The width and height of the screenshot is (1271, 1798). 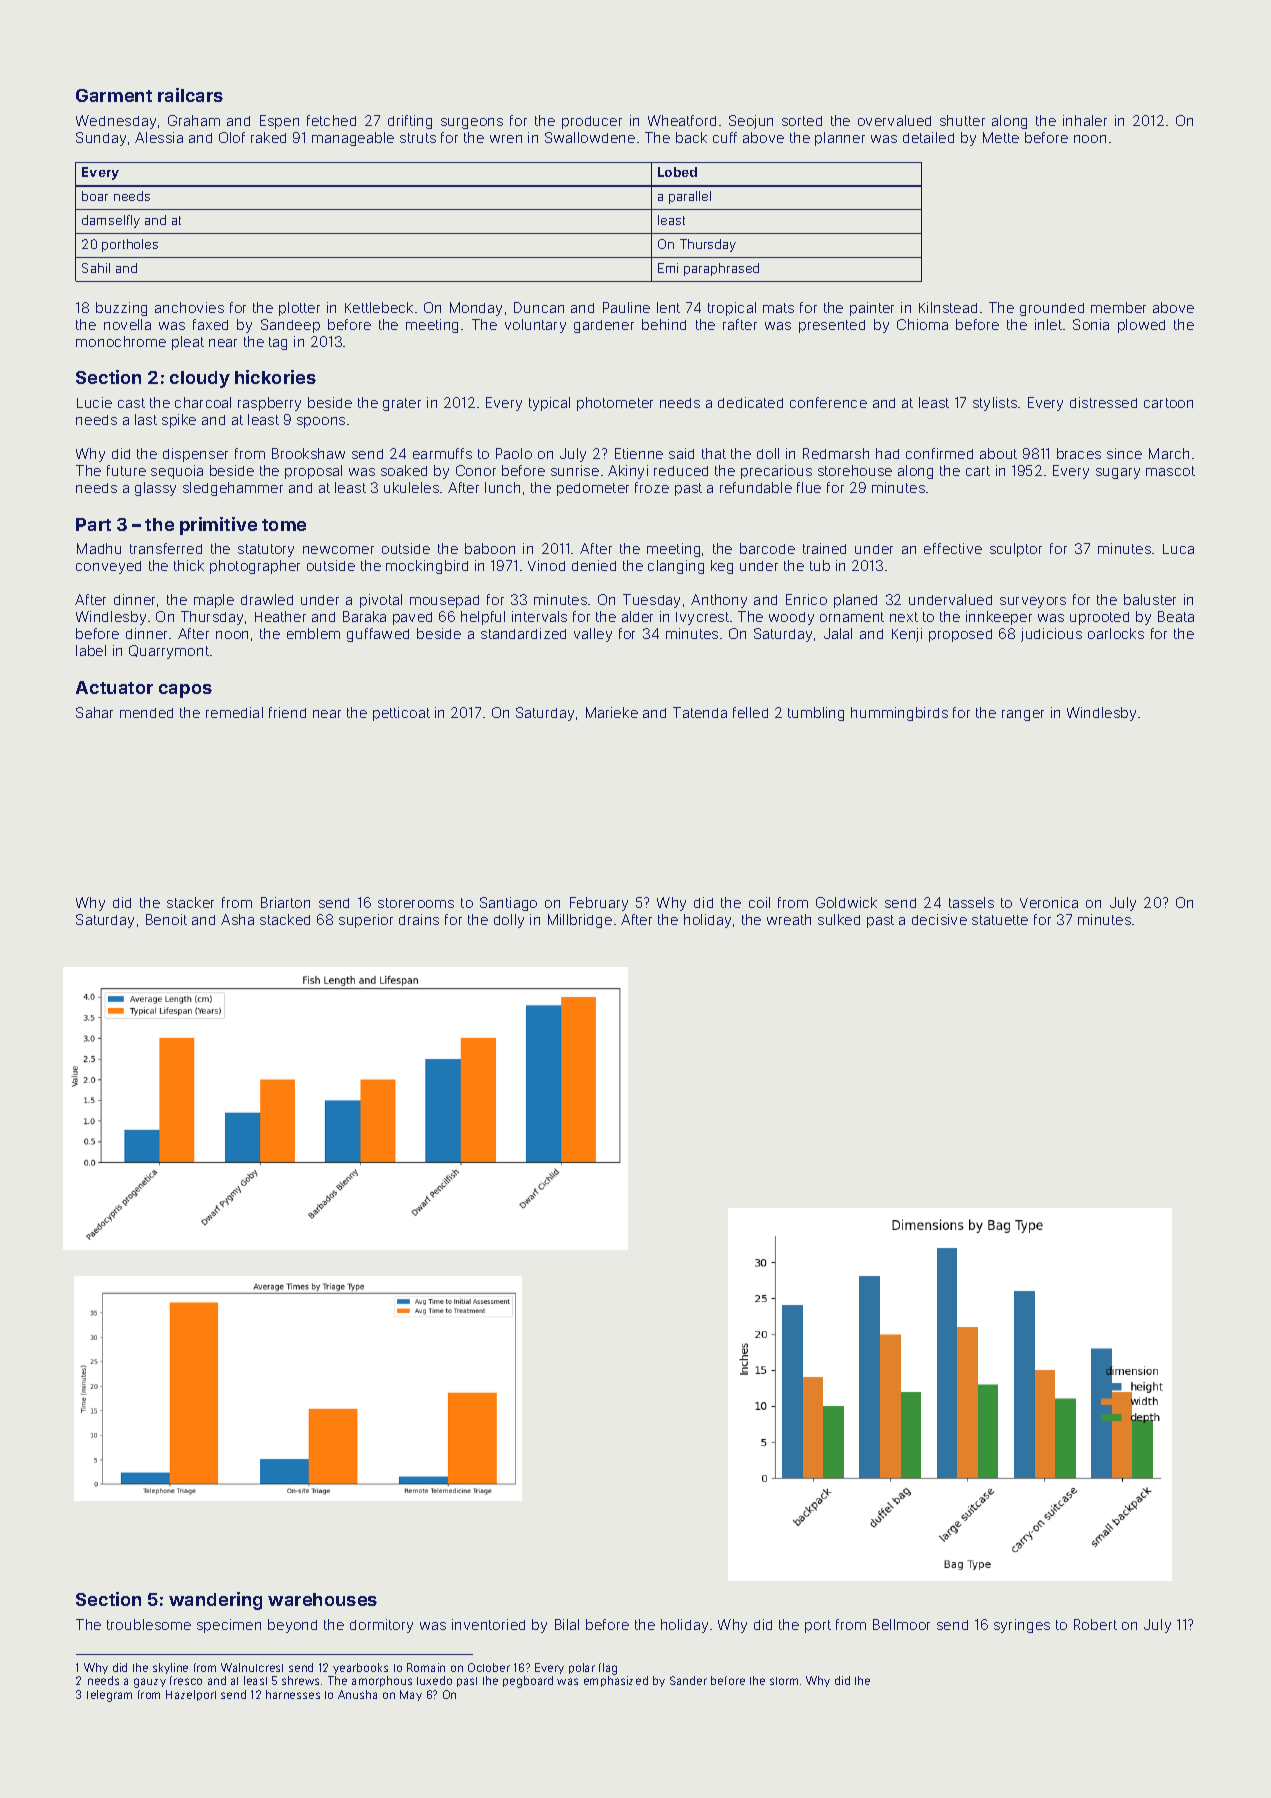 I want to click on wandering, so click(x=215, y=1601).
